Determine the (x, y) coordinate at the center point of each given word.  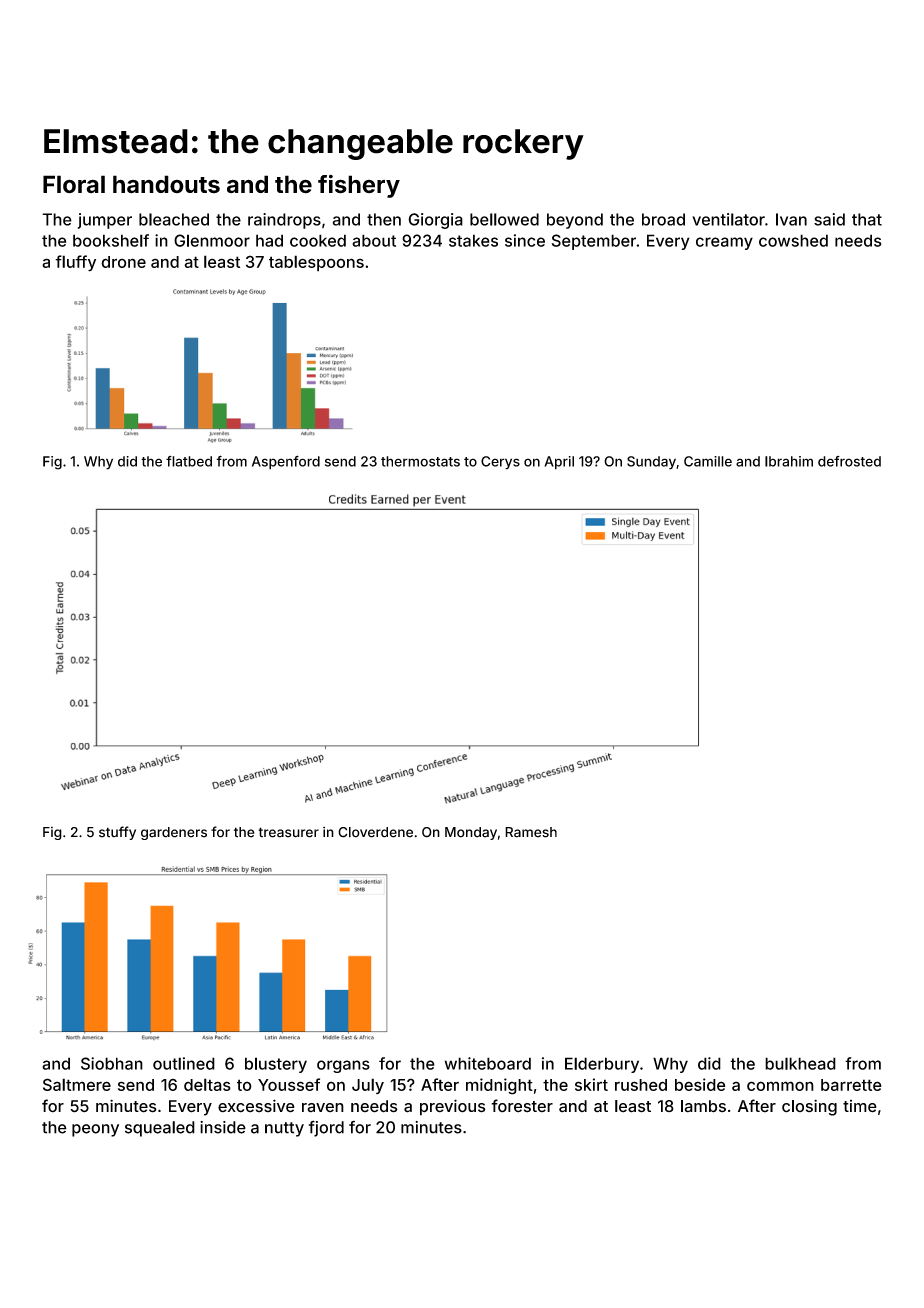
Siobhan (112, 1063)
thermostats (420, 461)
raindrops (284, 221)
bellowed (504, 219)
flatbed (189, 461)
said (829, 219)
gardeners (174, 833)
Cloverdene (375, 832)
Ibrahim (789, 461)
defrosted (849, 461)
